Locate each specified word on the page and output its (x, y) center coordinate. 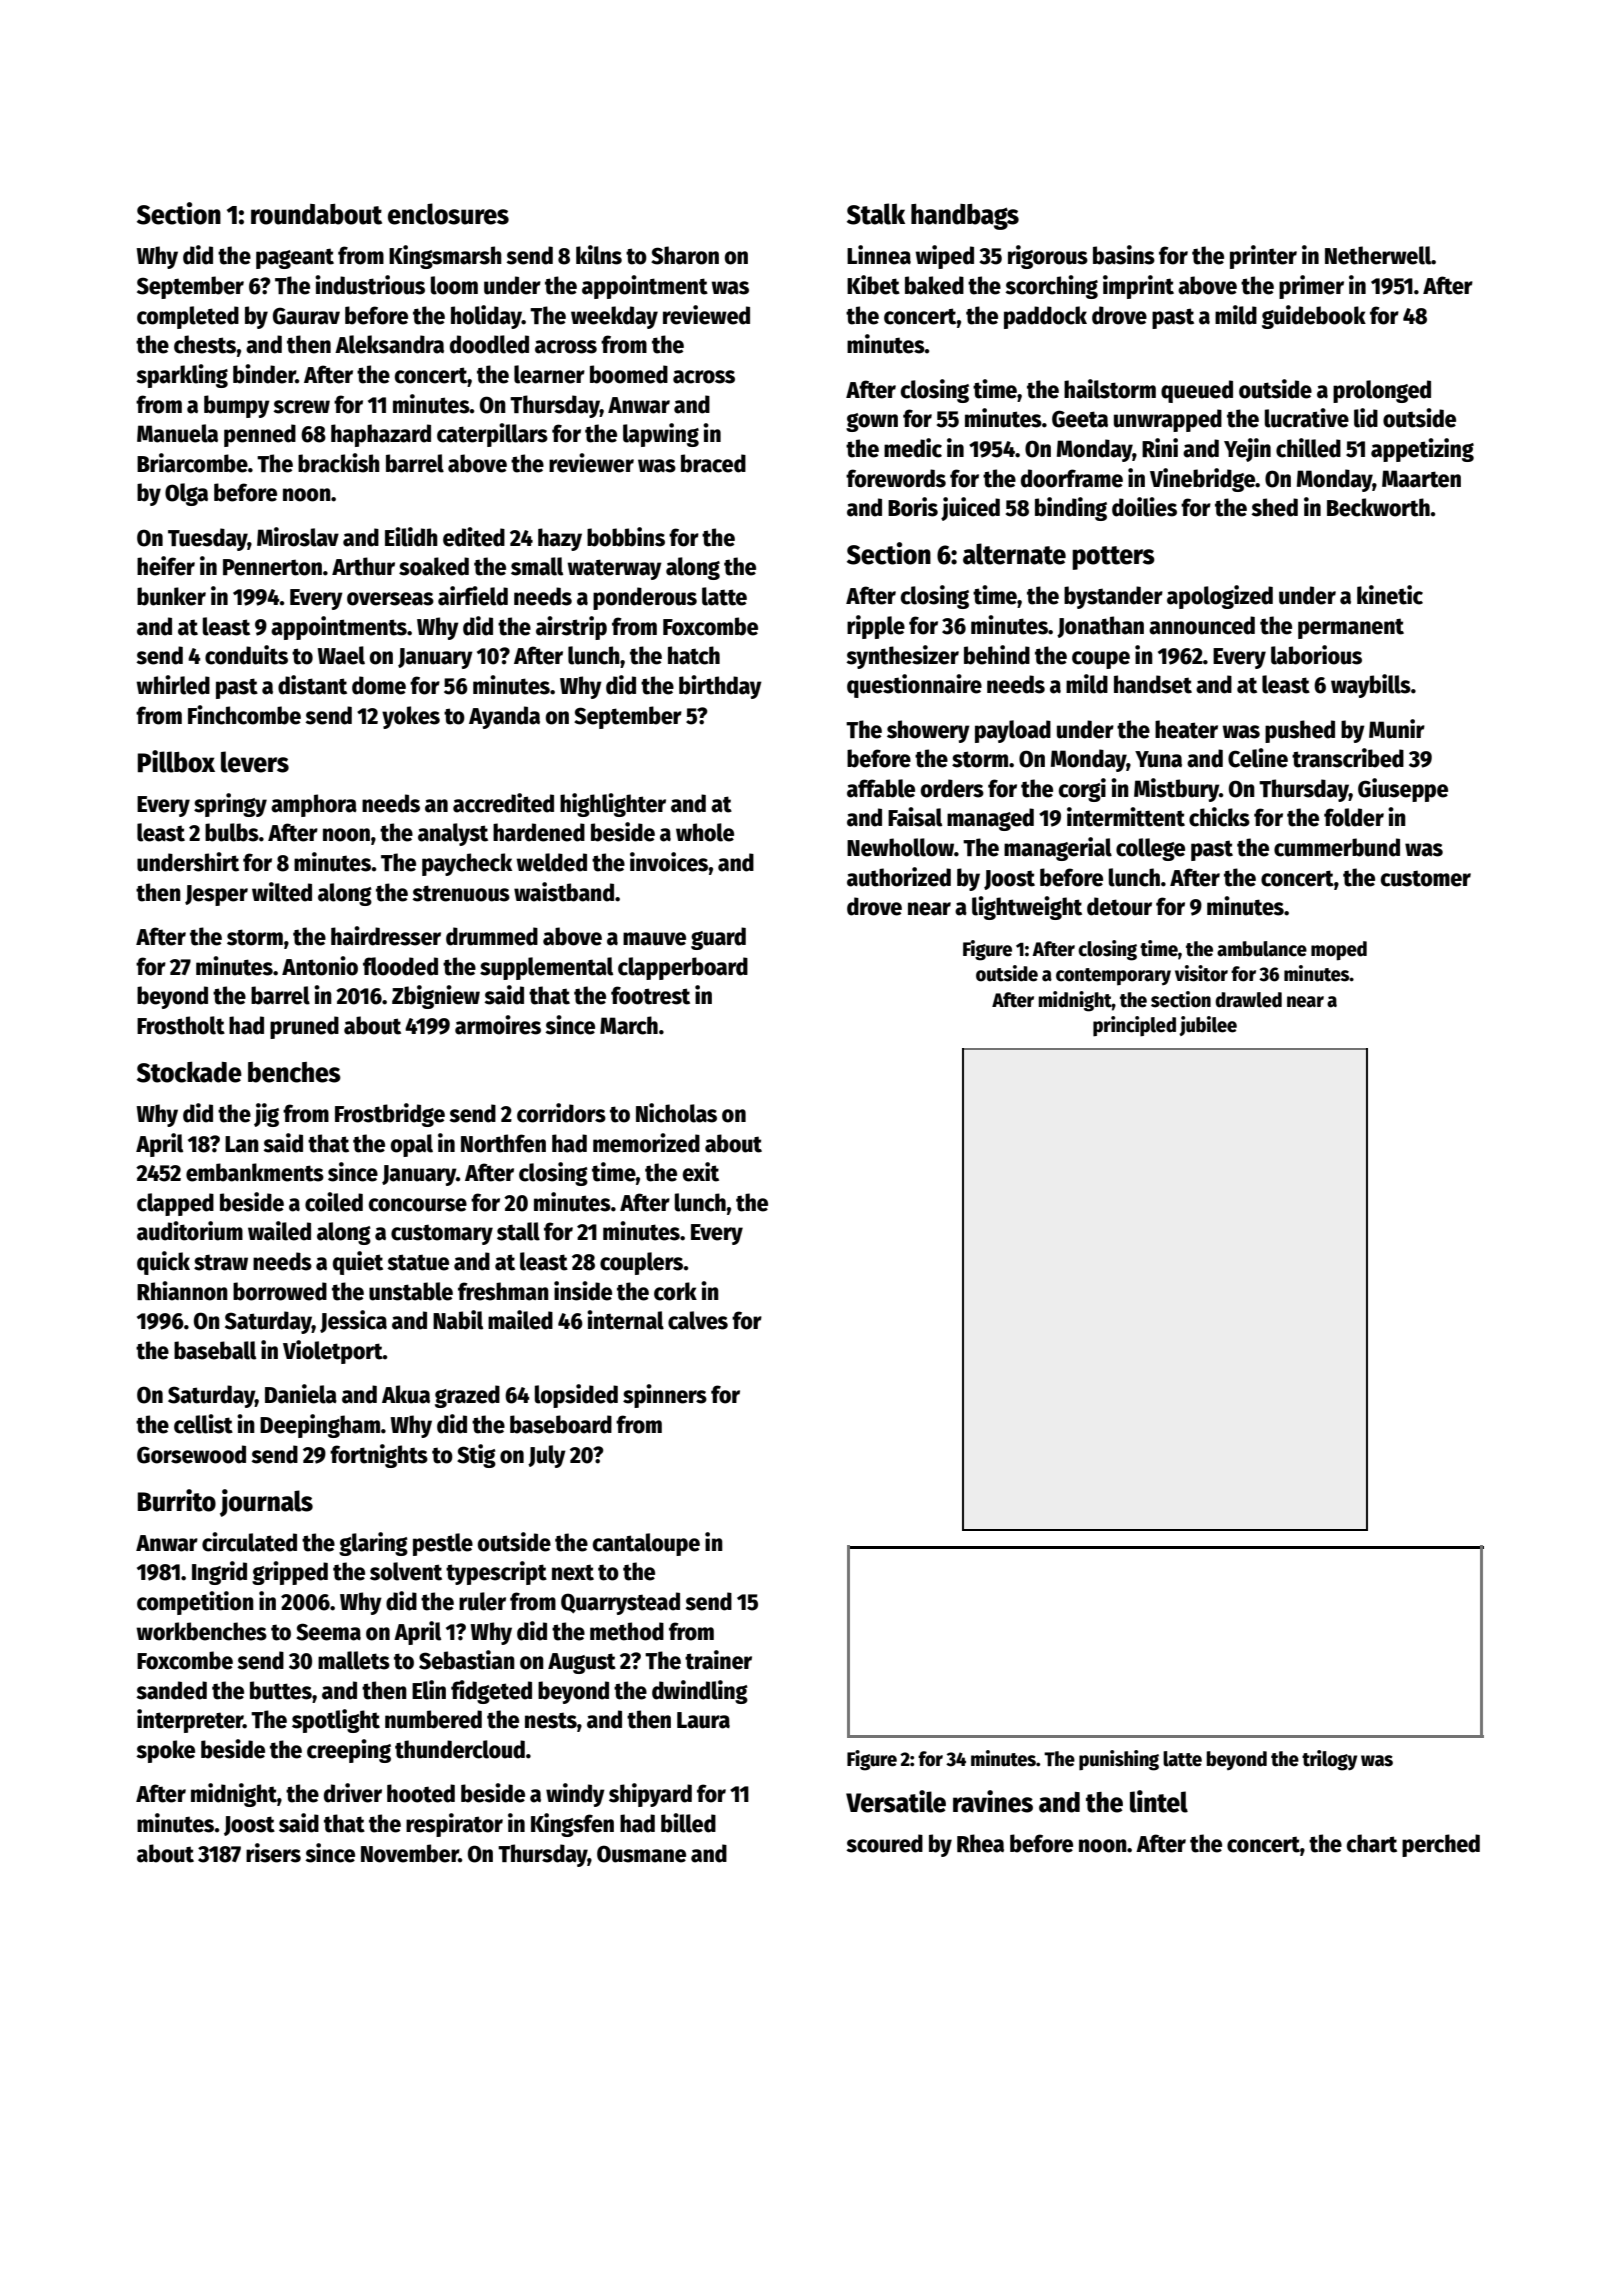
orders (952, 788)
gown (872, 422)
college (1150, 849)
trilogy (1329, 1760)
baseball (215, 1350)
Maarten (1421, 479)
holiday (486, 317)
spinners (665, 1396)
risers (273, 1853)
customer (1426, 878)
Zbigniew (436, 997)
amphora (314, 805)
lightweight (1027, 908)
